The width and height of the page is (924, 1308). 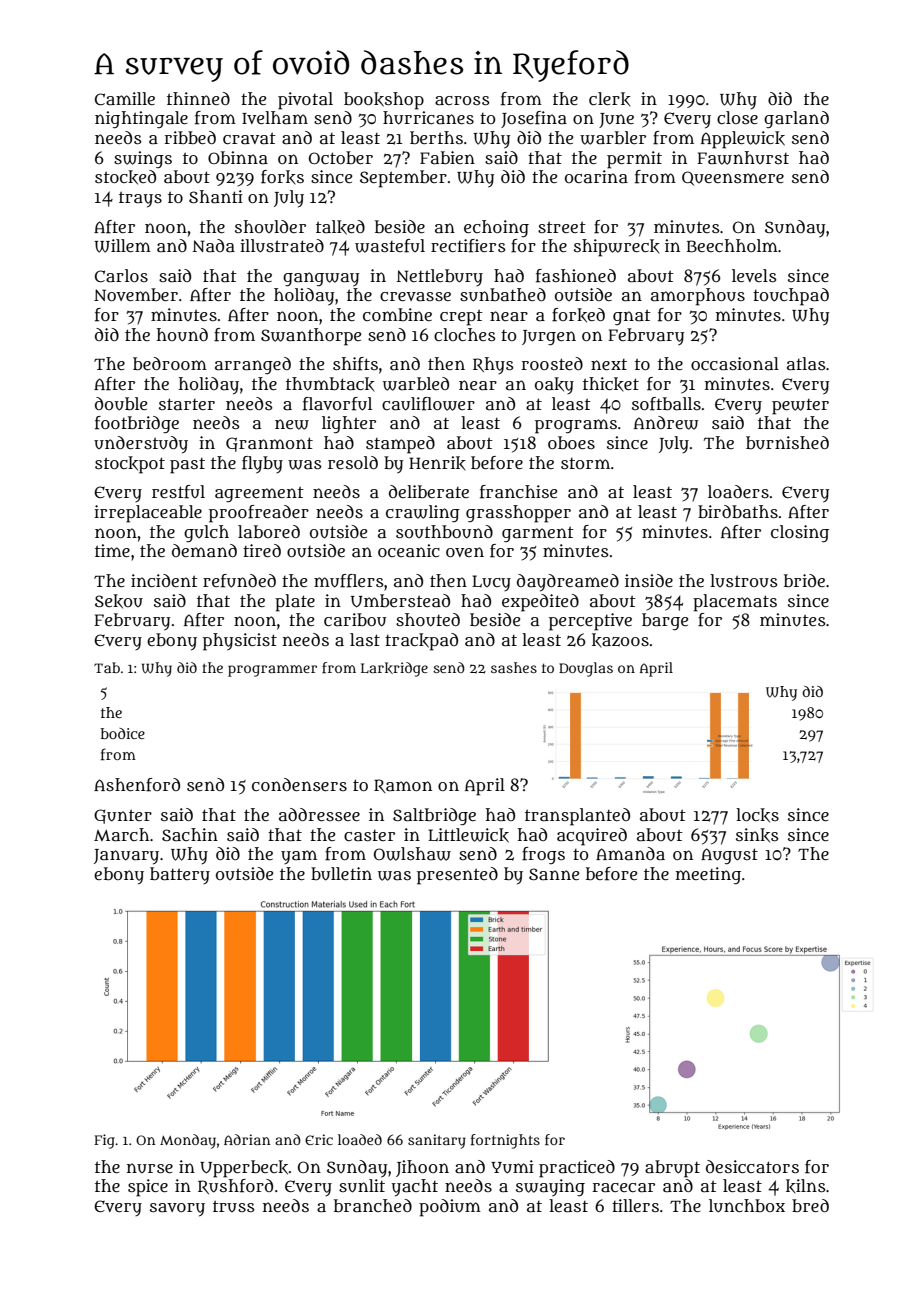 I want to click on Sanne, so click(x=554, y=874).
